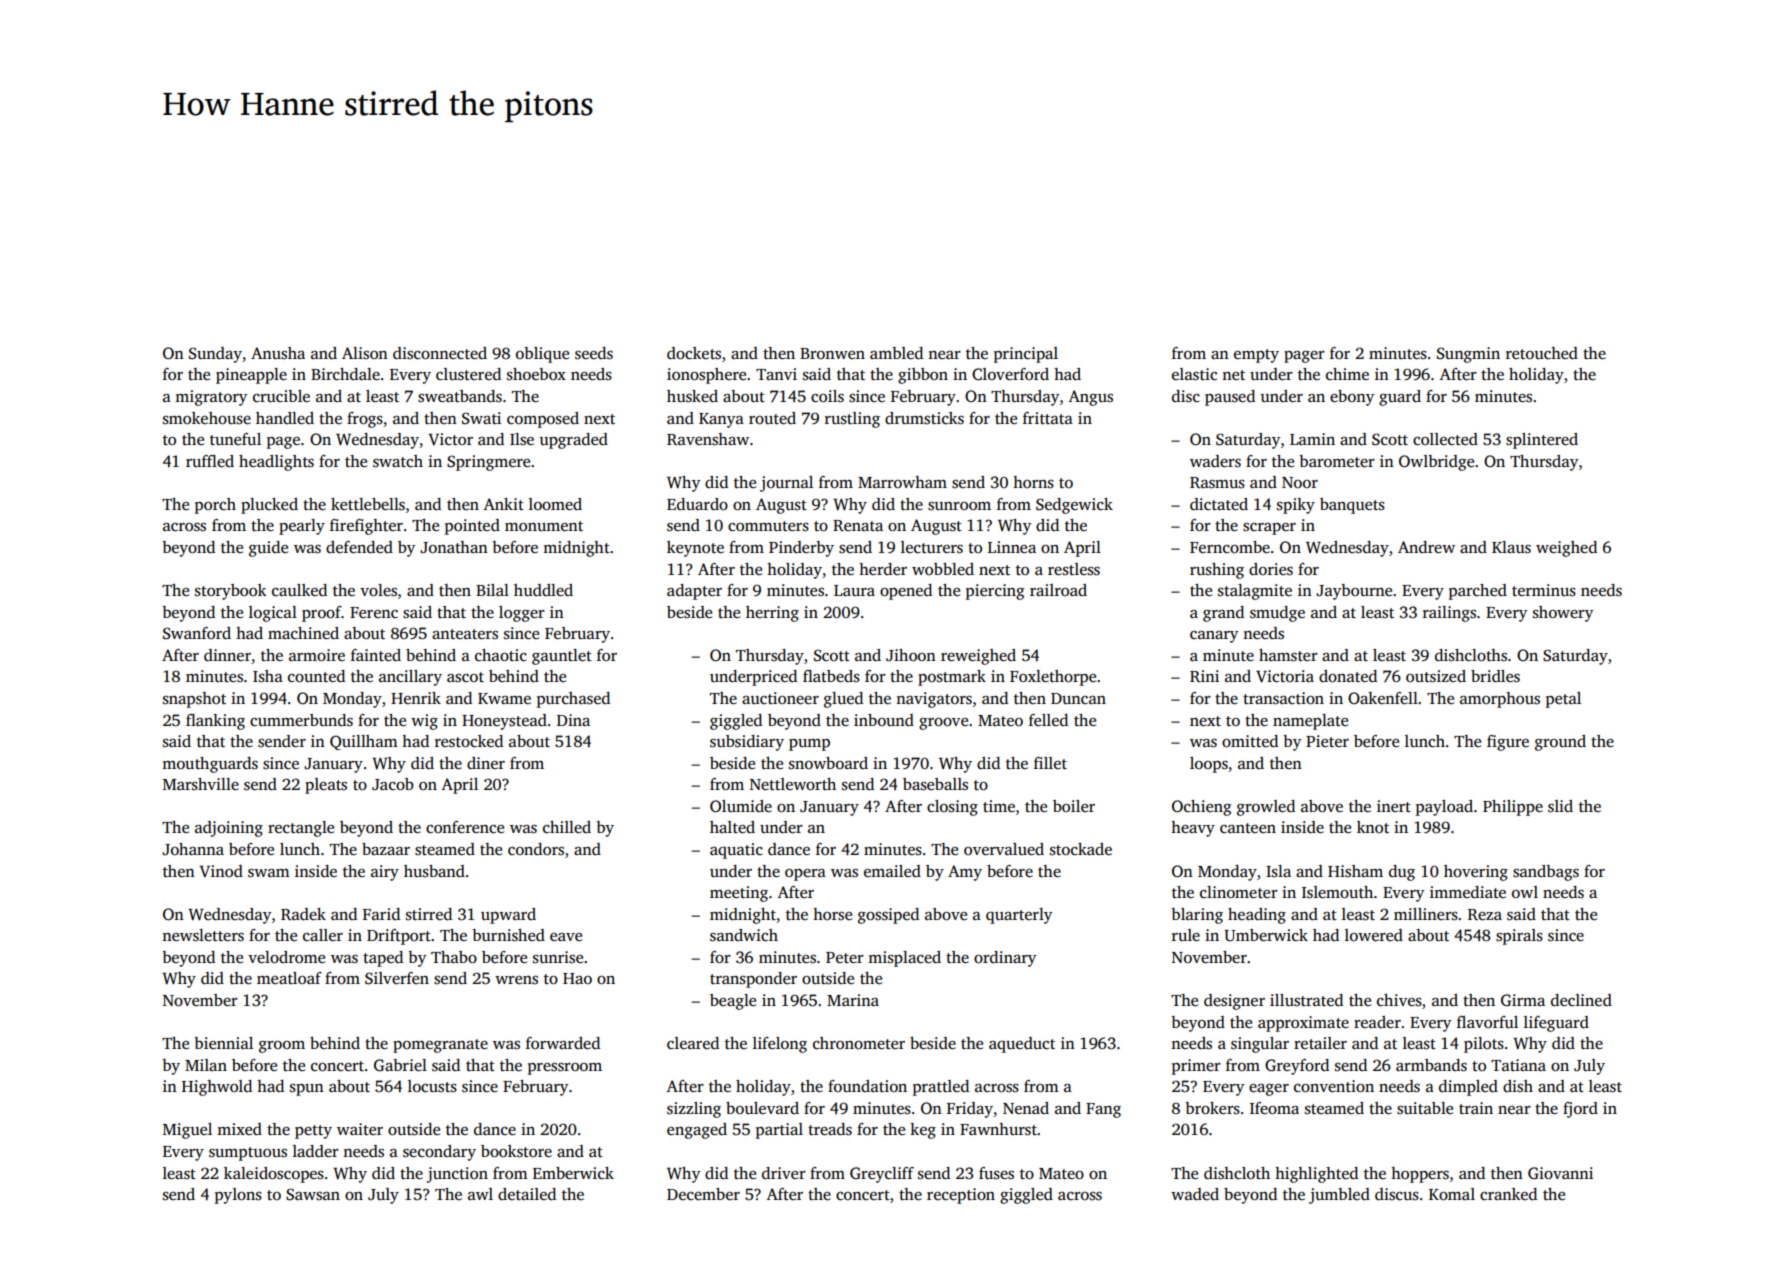  Describe the element at coordinates (1277, 614) in the image. I see `smudge` at that location.
